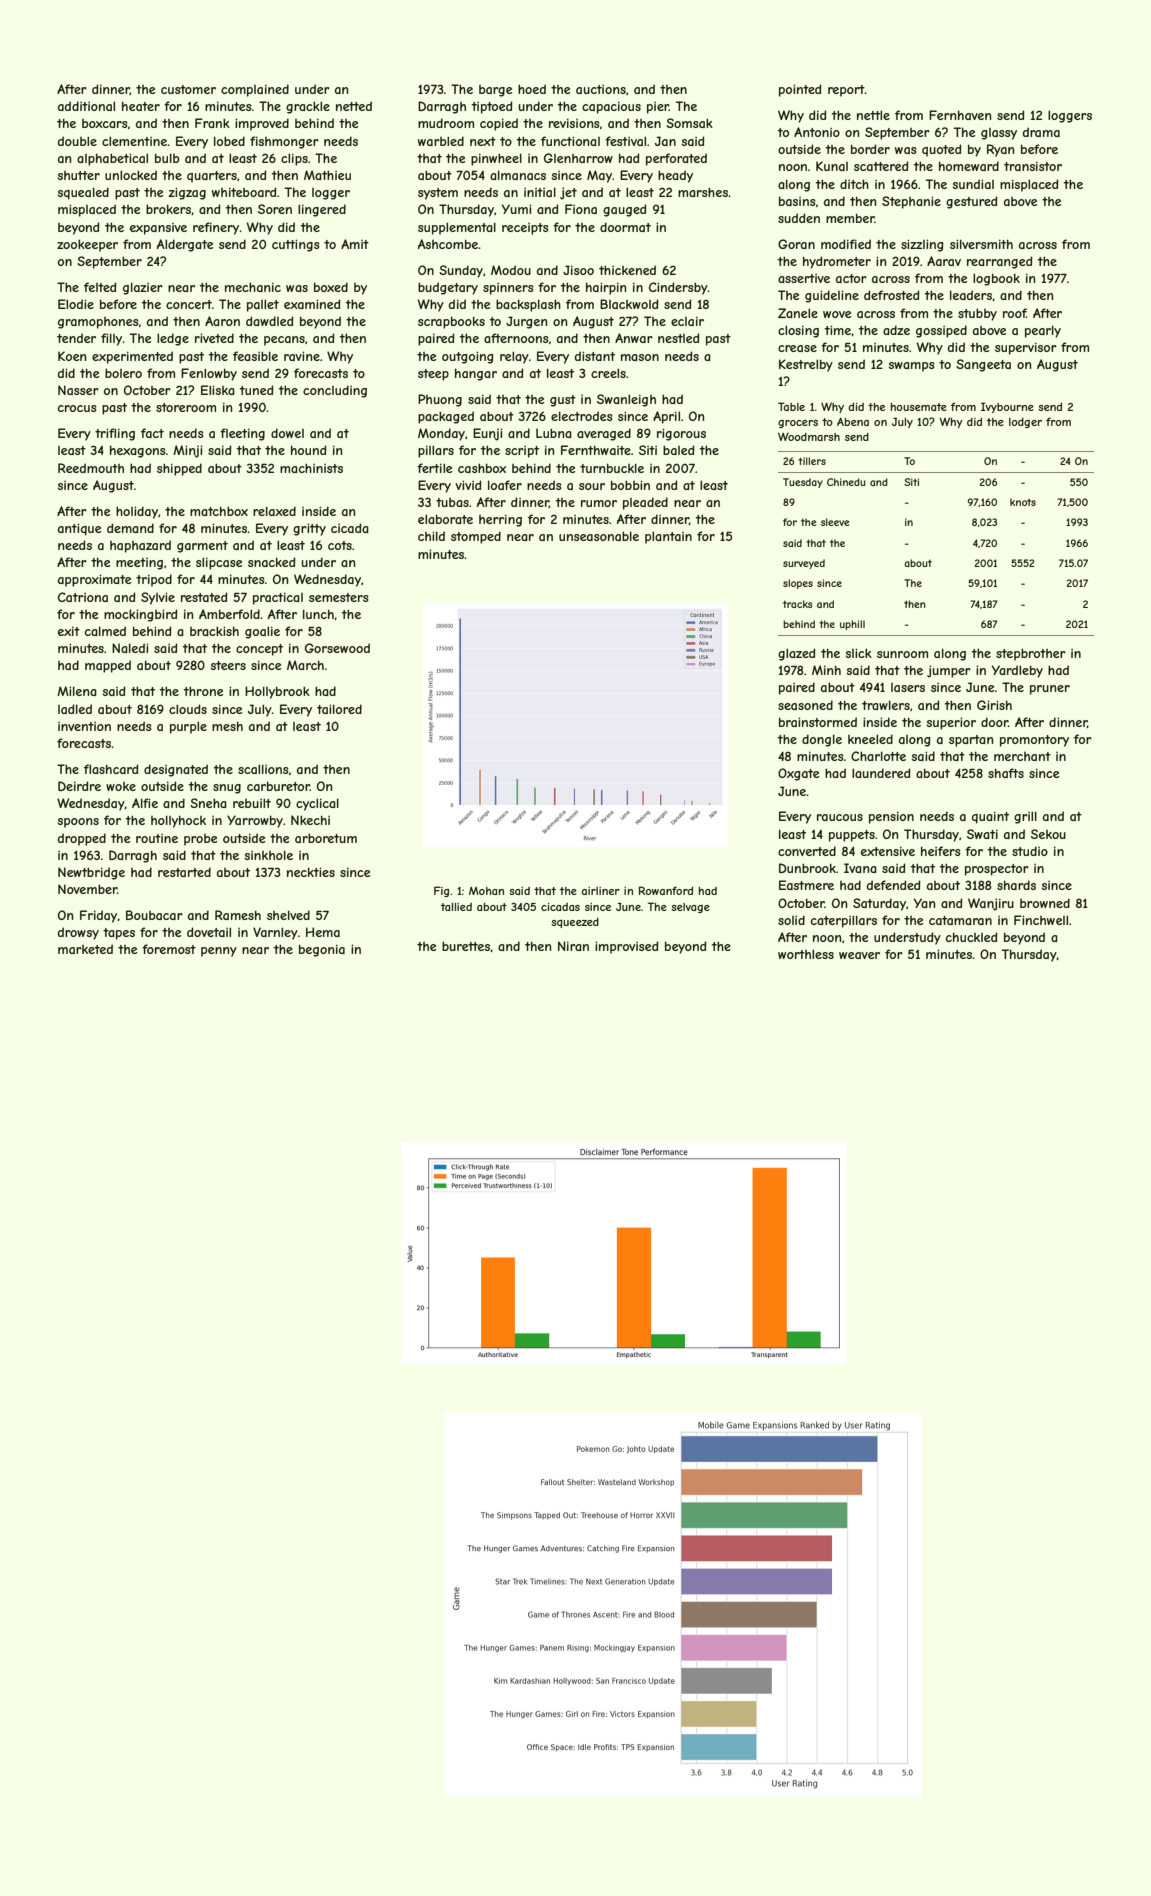  Describe the element at coordinates (326, 838) in the image. I see `arboretum` at that location.
